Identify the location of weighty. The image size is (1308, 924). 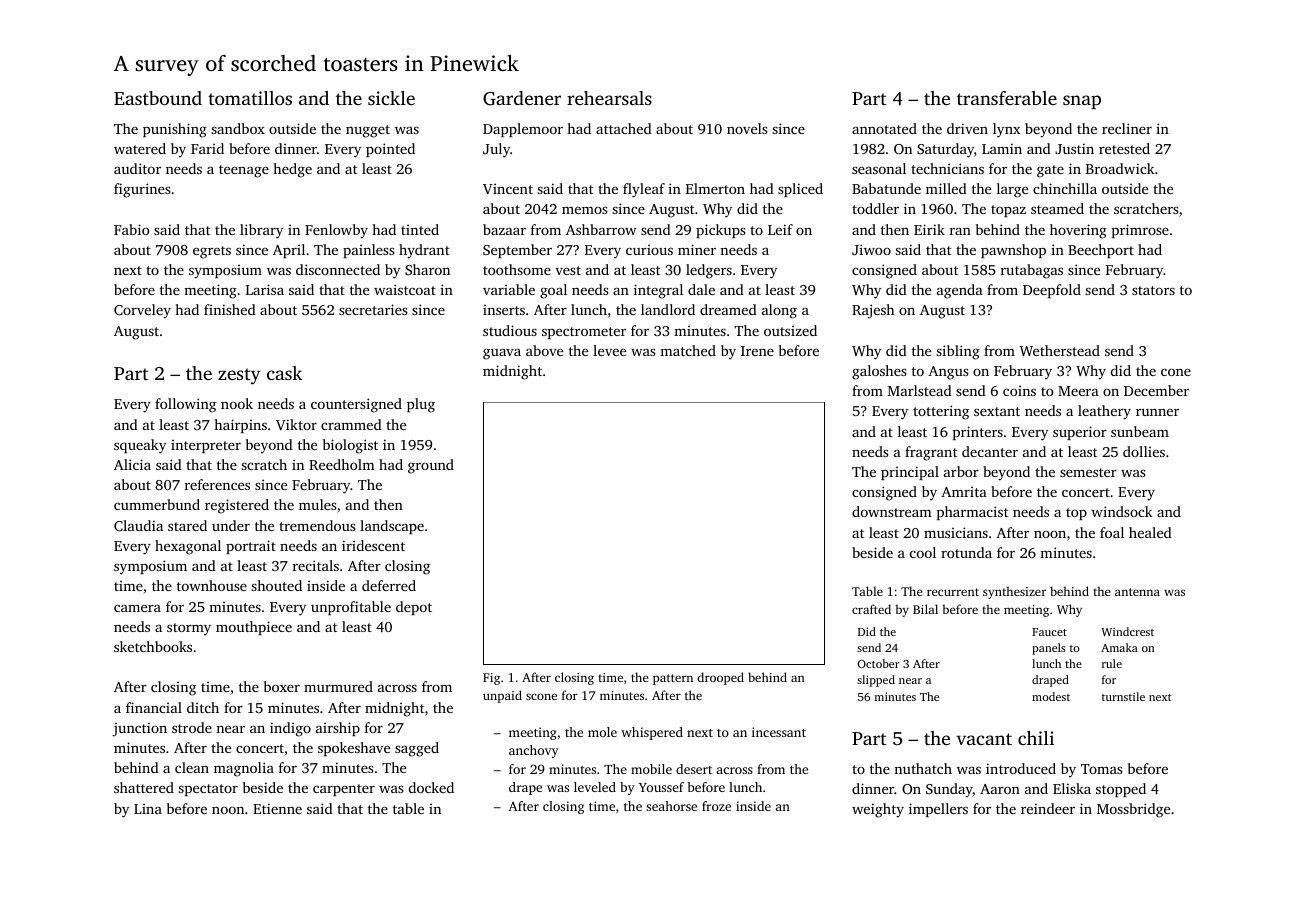
(878, 810).
